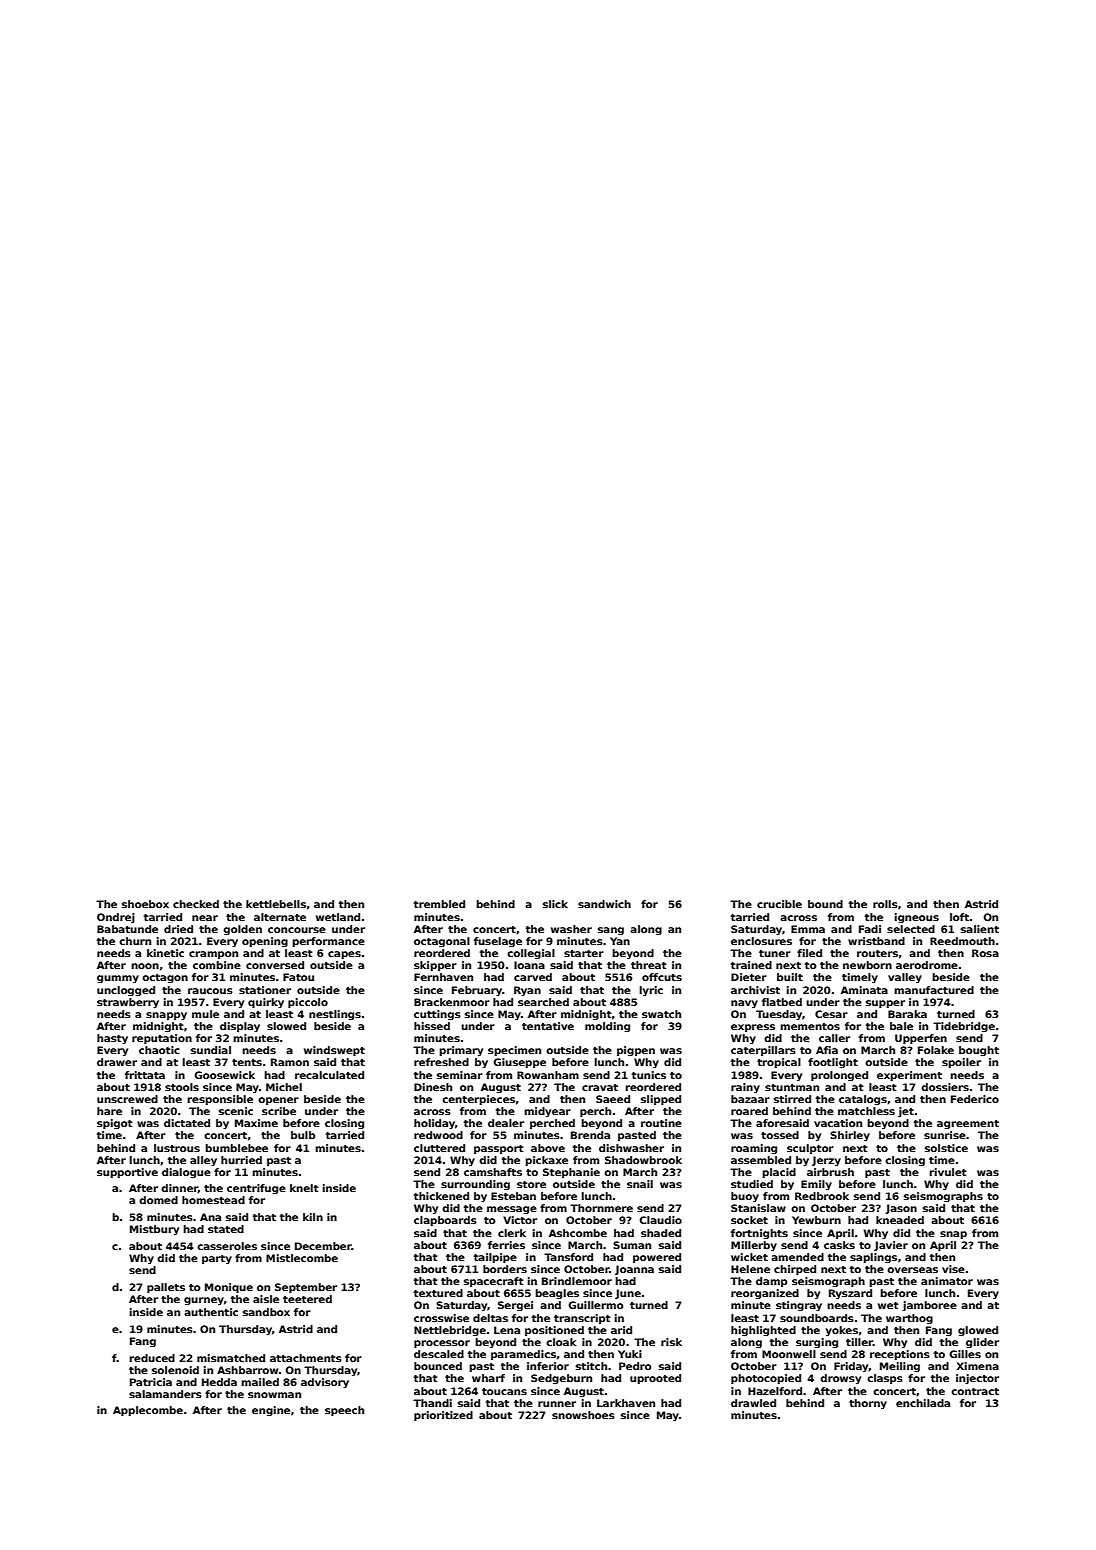 This screenshot has height=1550, width=1096. Describe the element at coordinates (443, 1416) in the screenshot. I see `prioritized` at that location.
